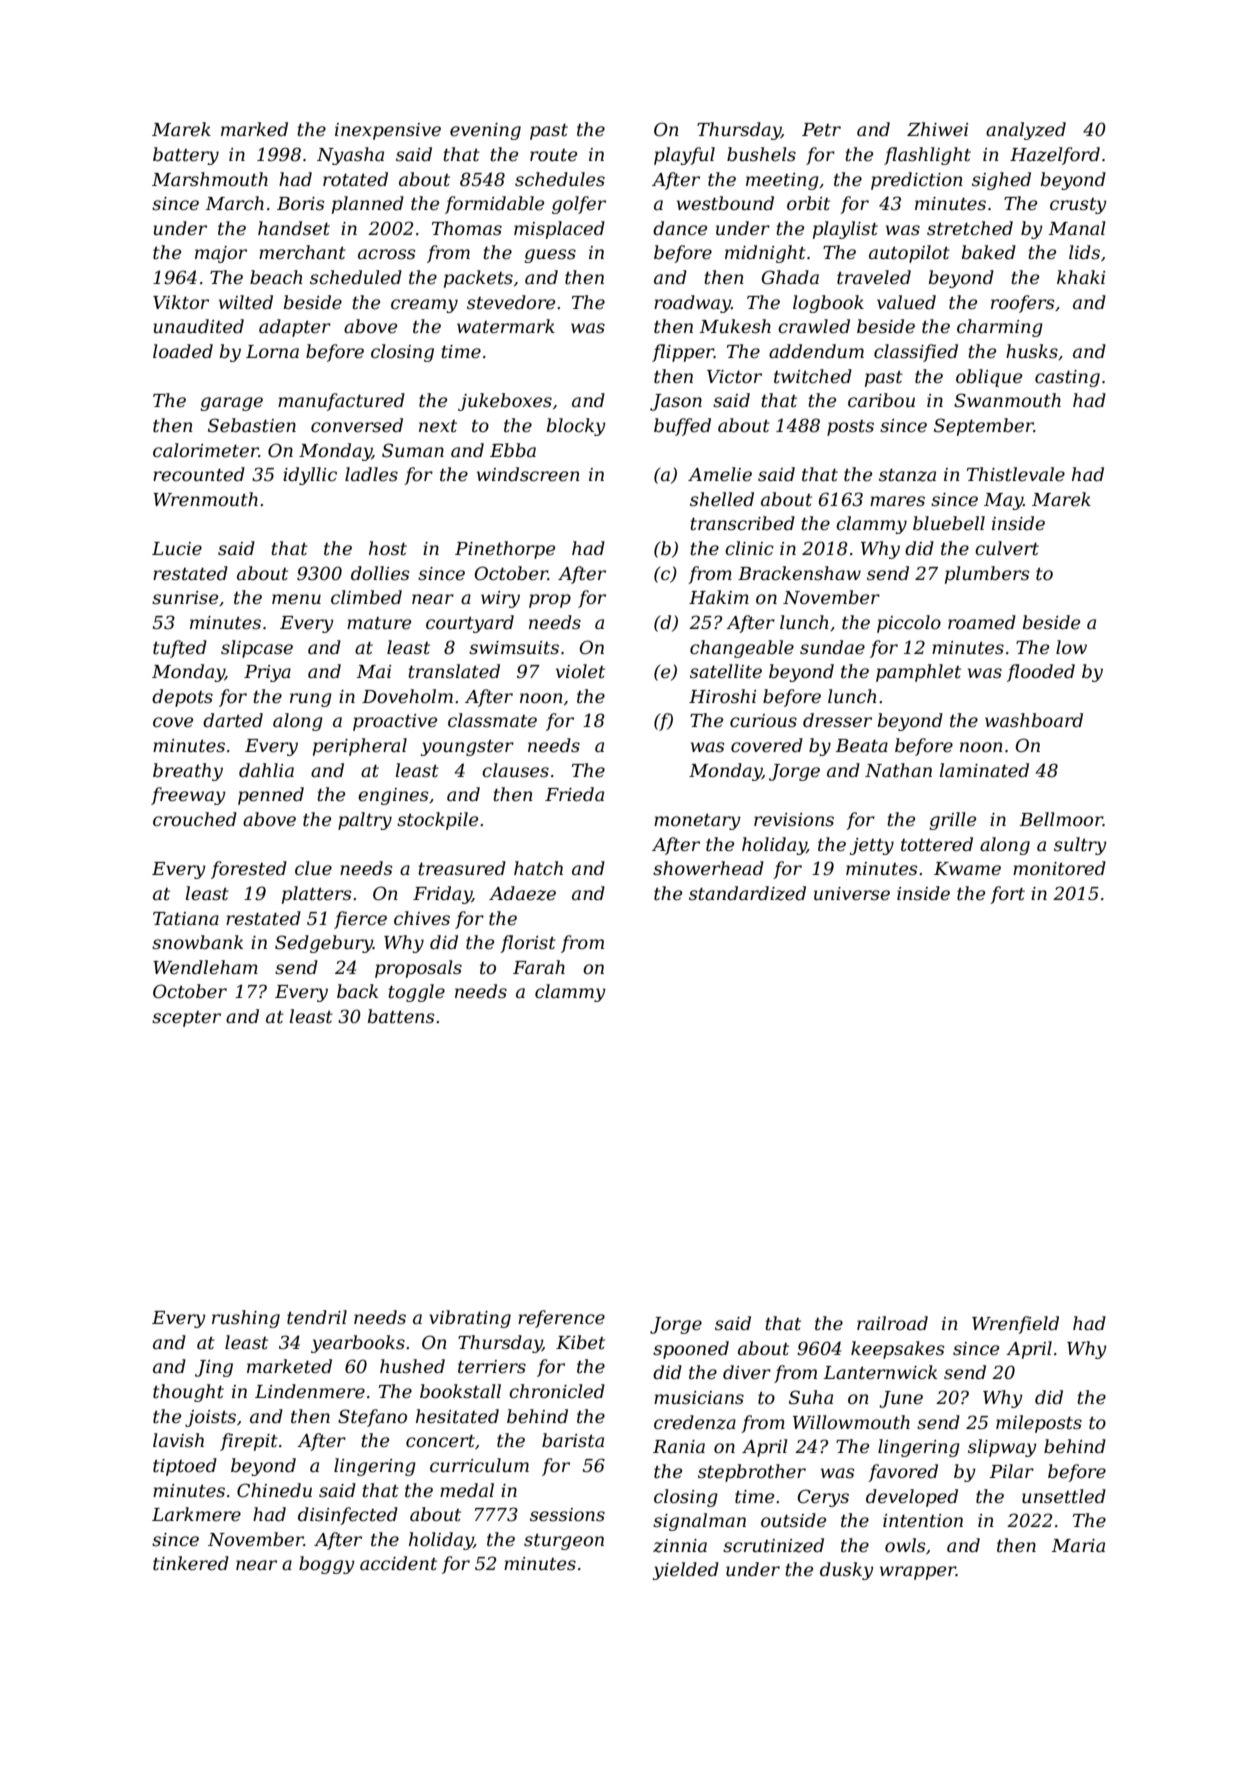  What do you see at coordinates (874, 277) in the page?
I see `traveled` at bounding box center [874, 277].
